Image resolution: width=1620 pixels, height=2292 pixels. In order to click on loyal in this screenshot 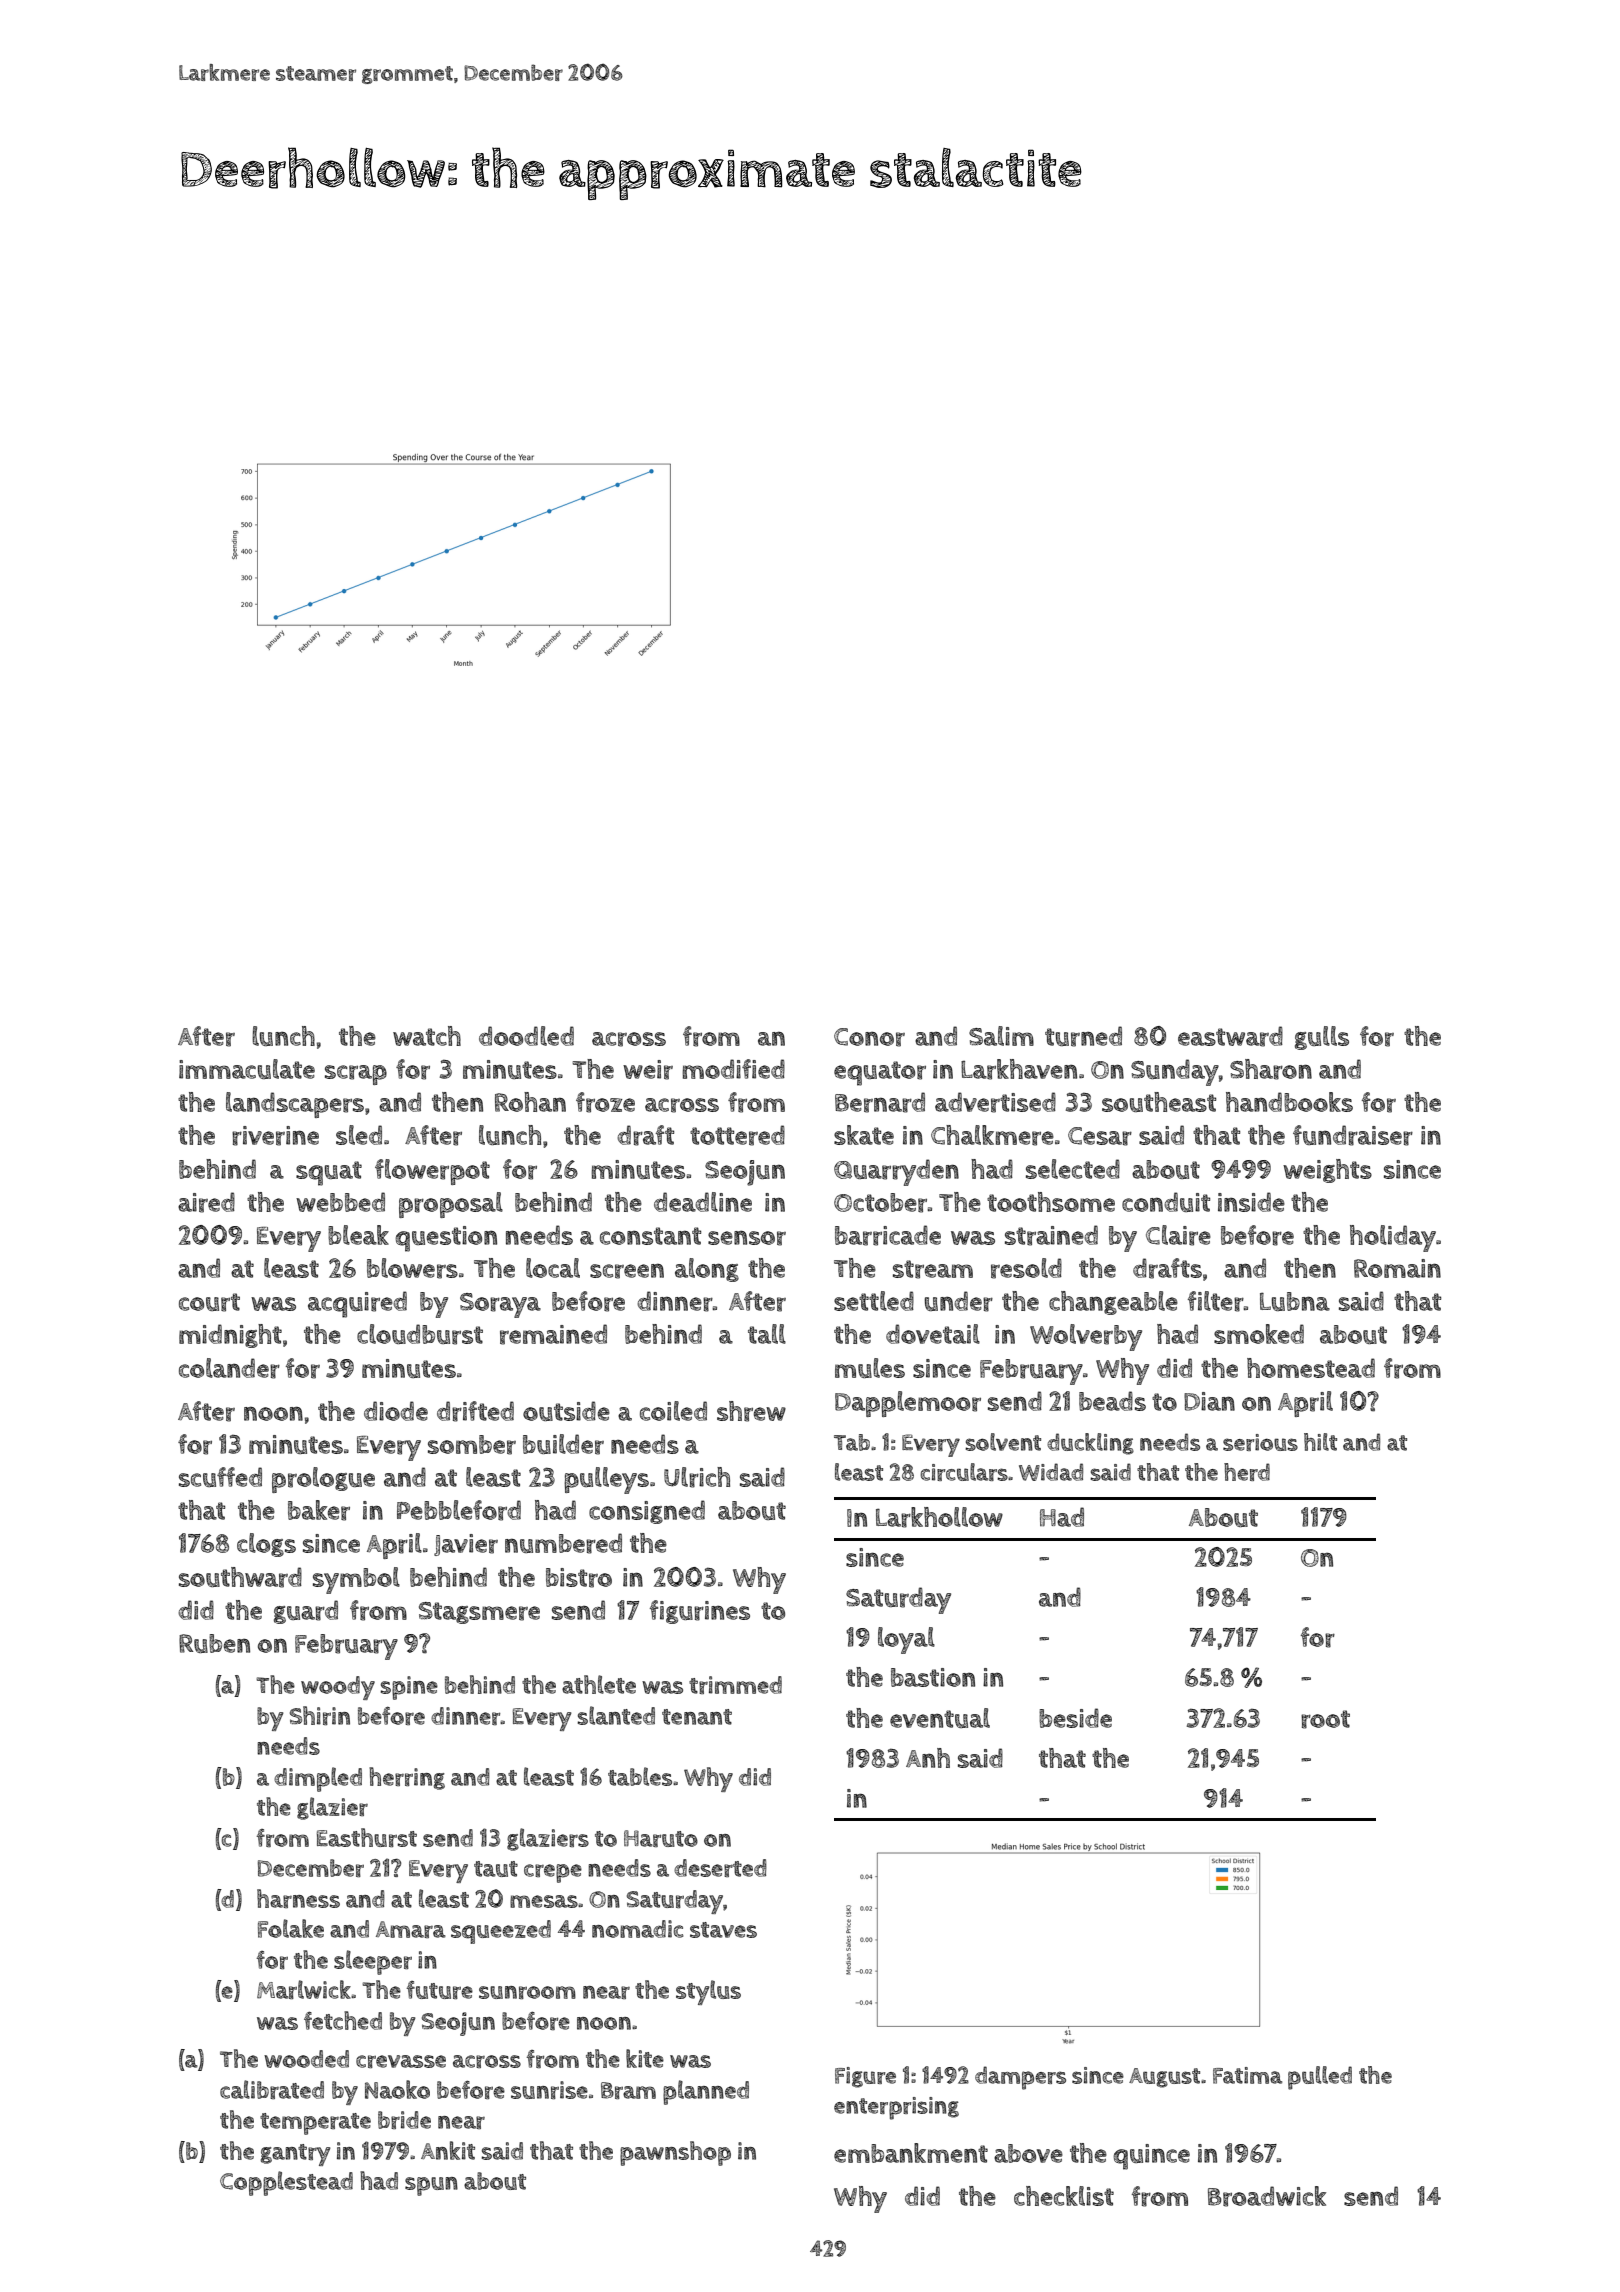, I will do `click(906, 1640)`.
